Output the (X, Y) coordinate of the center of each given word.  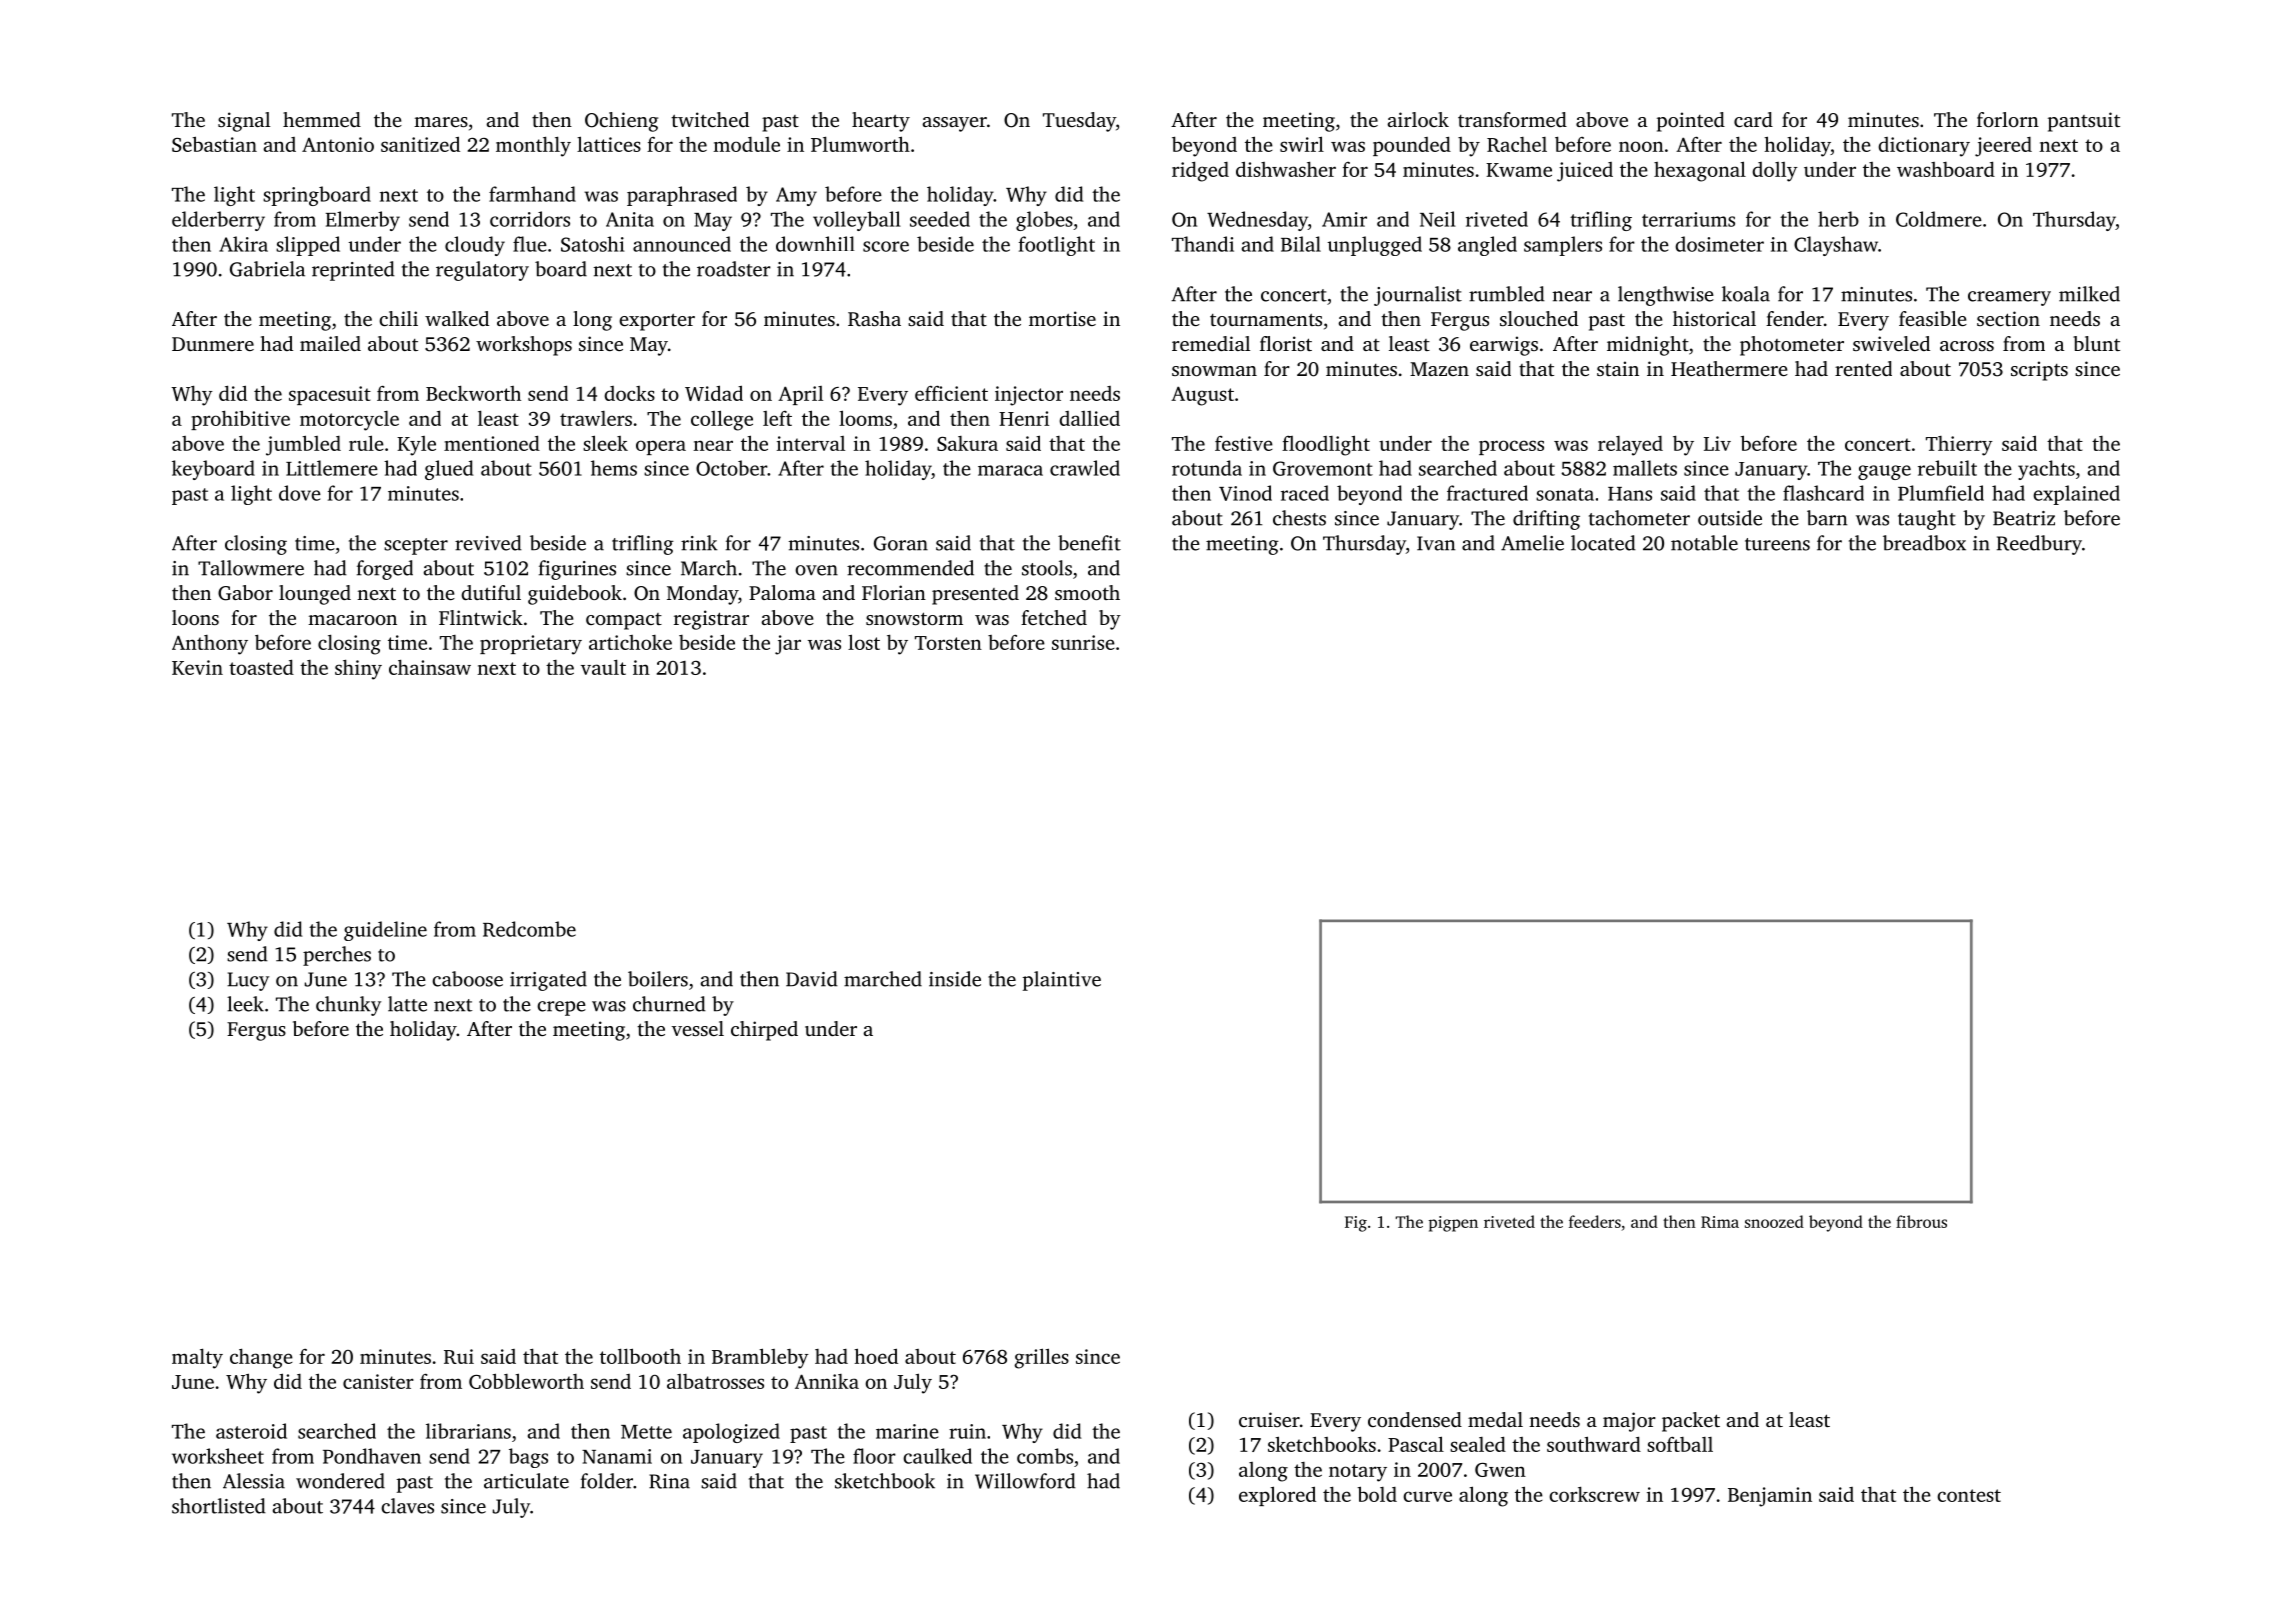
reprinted (353, 271)
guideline (385, 931)
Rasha (874, 319)
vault (603, 667)
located (1603, 543)
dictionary (1924, 147)
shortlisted (219, 1506)
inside (955, 979)
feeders (1595, 1221)
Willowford (1025, 1481)
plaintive (1062, 981)
